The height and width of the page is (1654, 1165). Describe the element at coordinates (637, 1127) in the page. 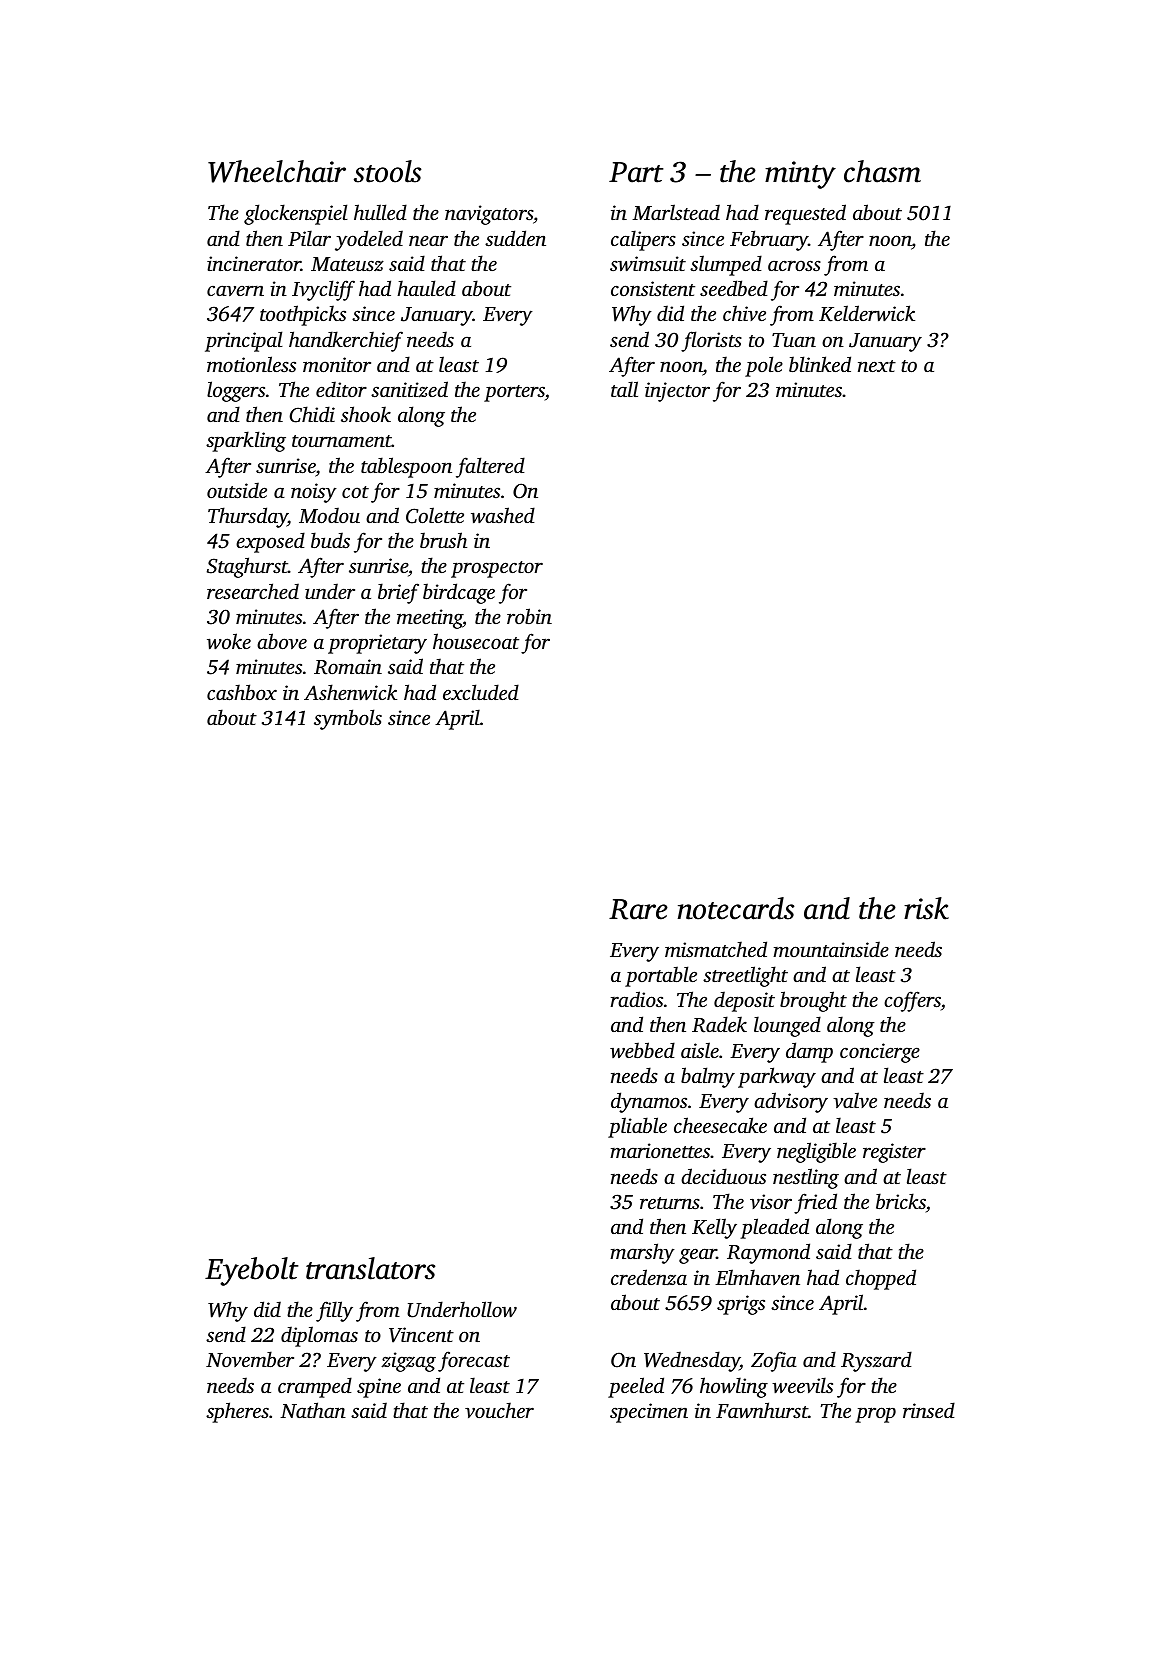

I see `pliable` at that location.
